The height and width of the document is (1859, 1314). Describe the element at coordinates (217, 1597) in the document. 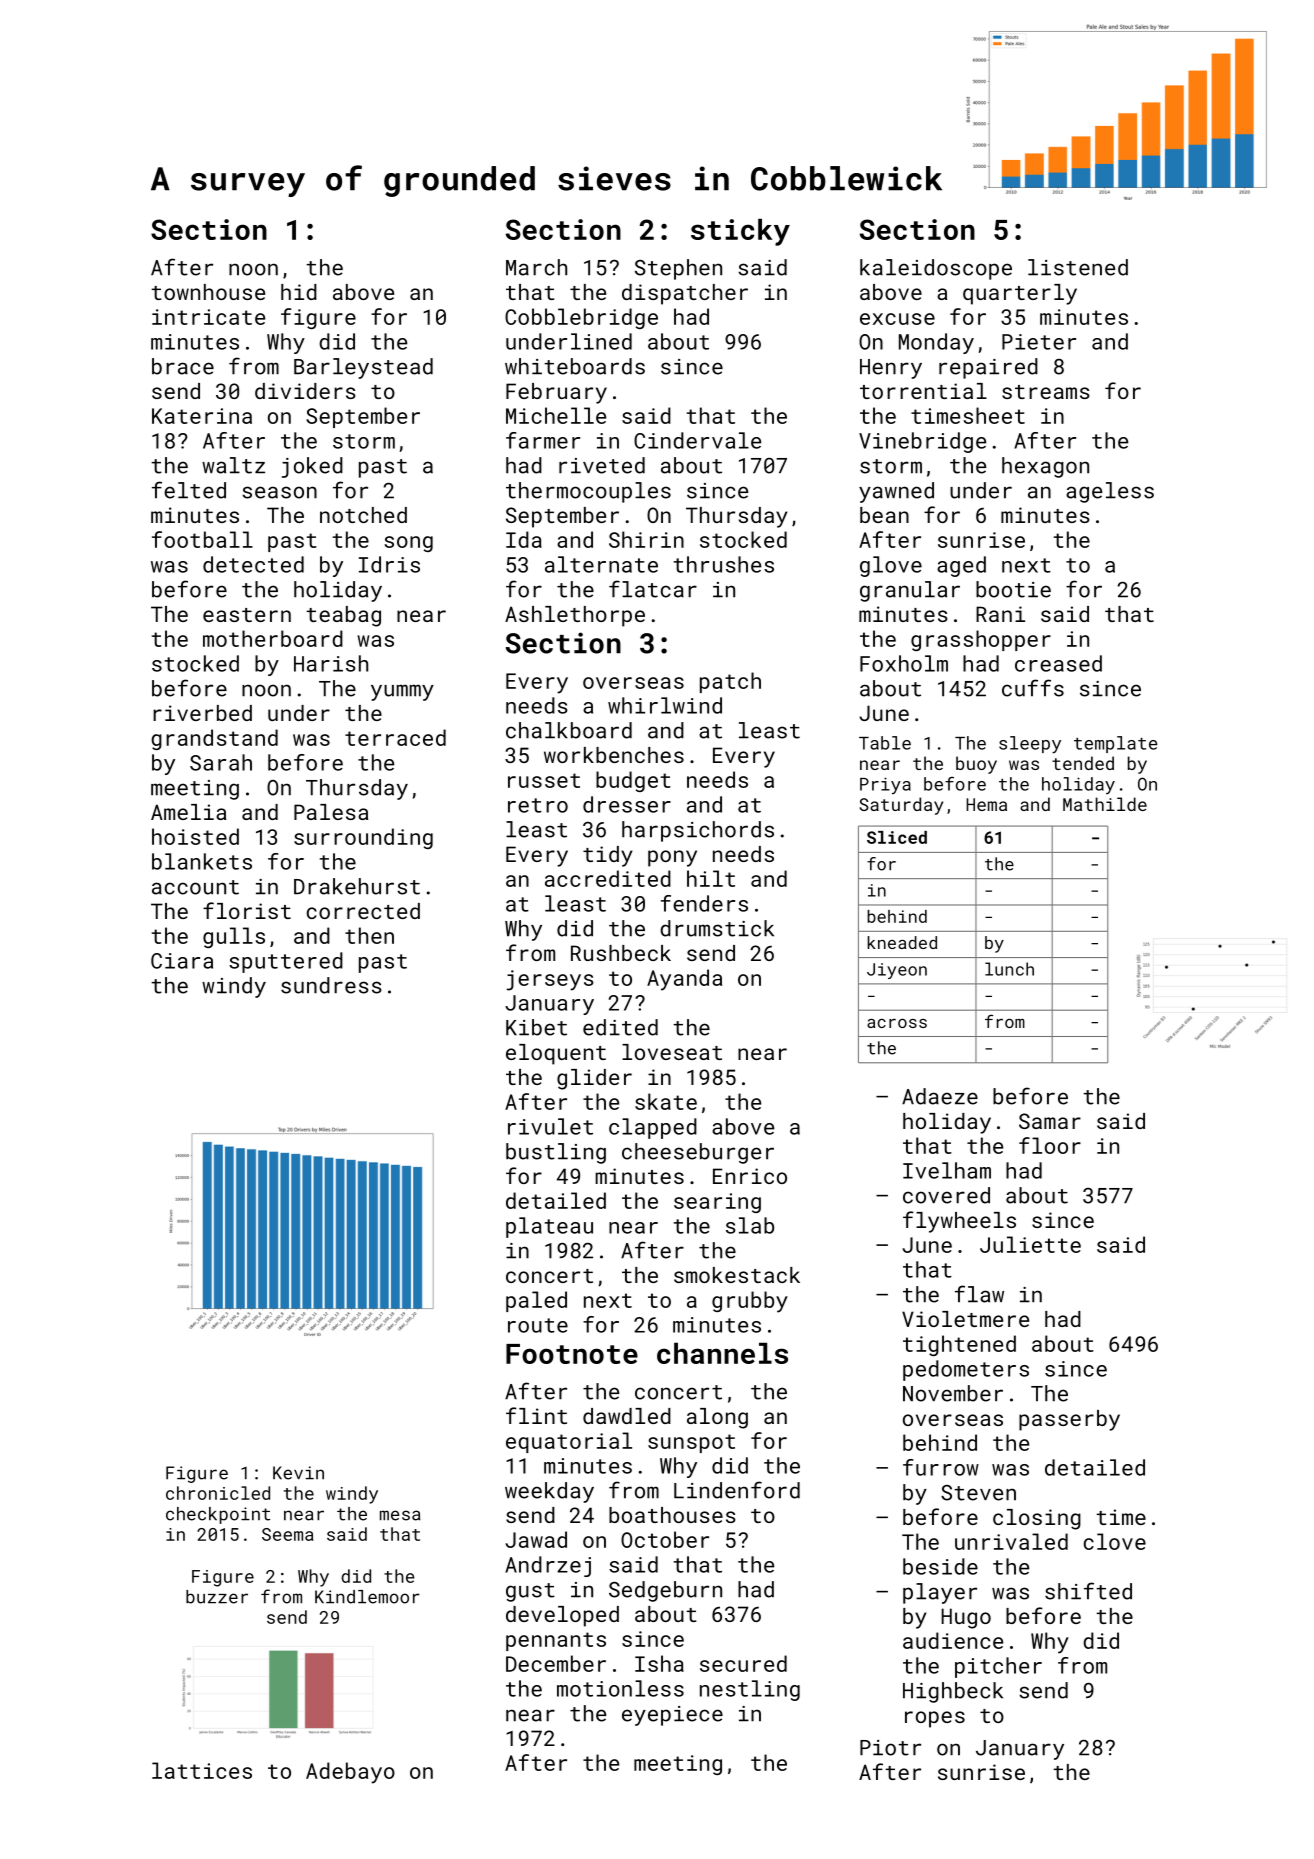

I see `buzzer` at that location.
